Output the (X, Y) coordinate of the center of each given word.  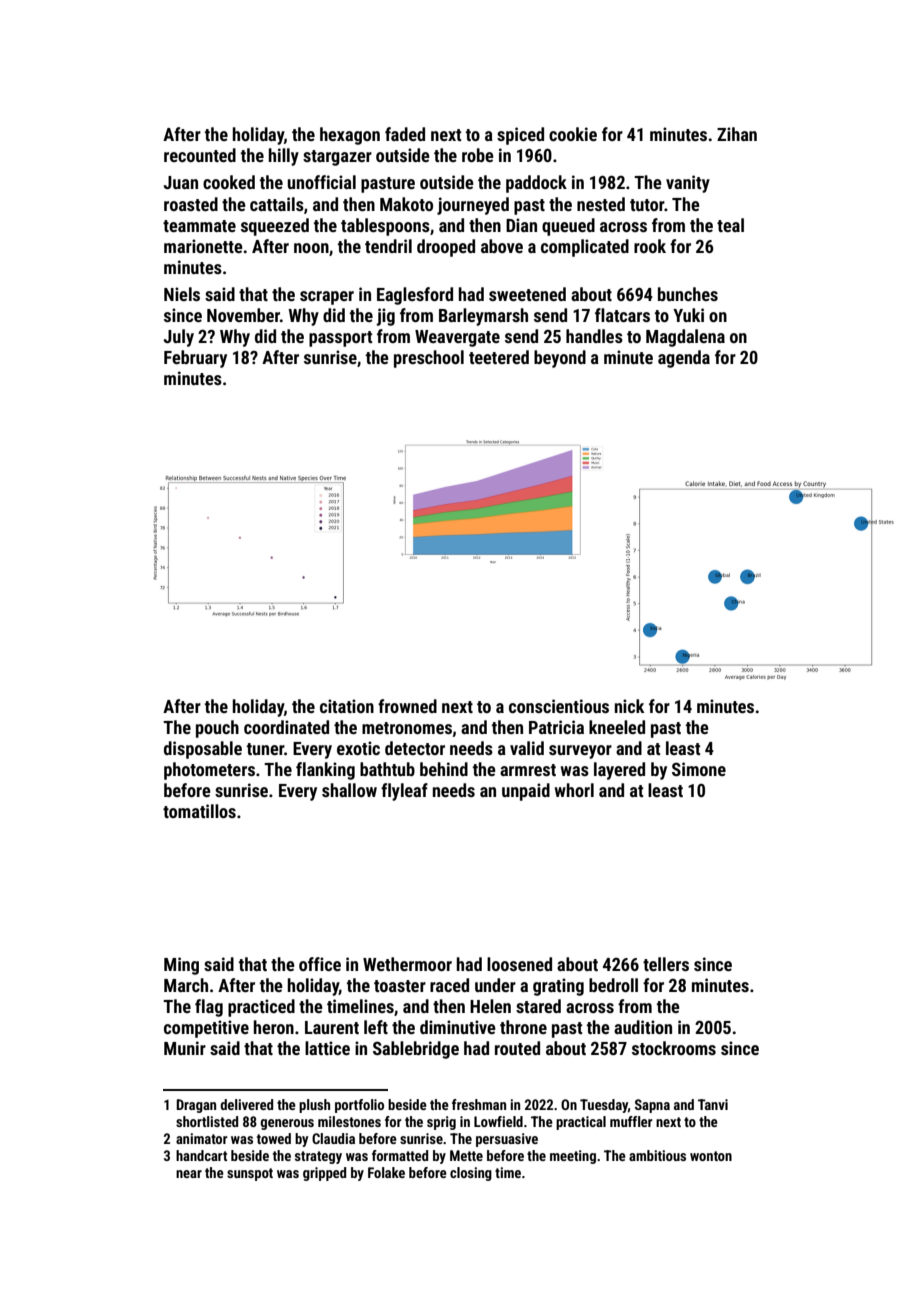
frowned (407, 706)
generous (287, 1124)
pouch (217, 729)
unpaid (526, 792)
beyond (560, 359)
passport (341, 339)
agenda (684, 359)
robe (478, 155)
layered (619, 771)
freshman (479, 1104)
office (320, 964)
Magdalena (685, 338)
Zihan (737, 134)
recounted (200, 155)
